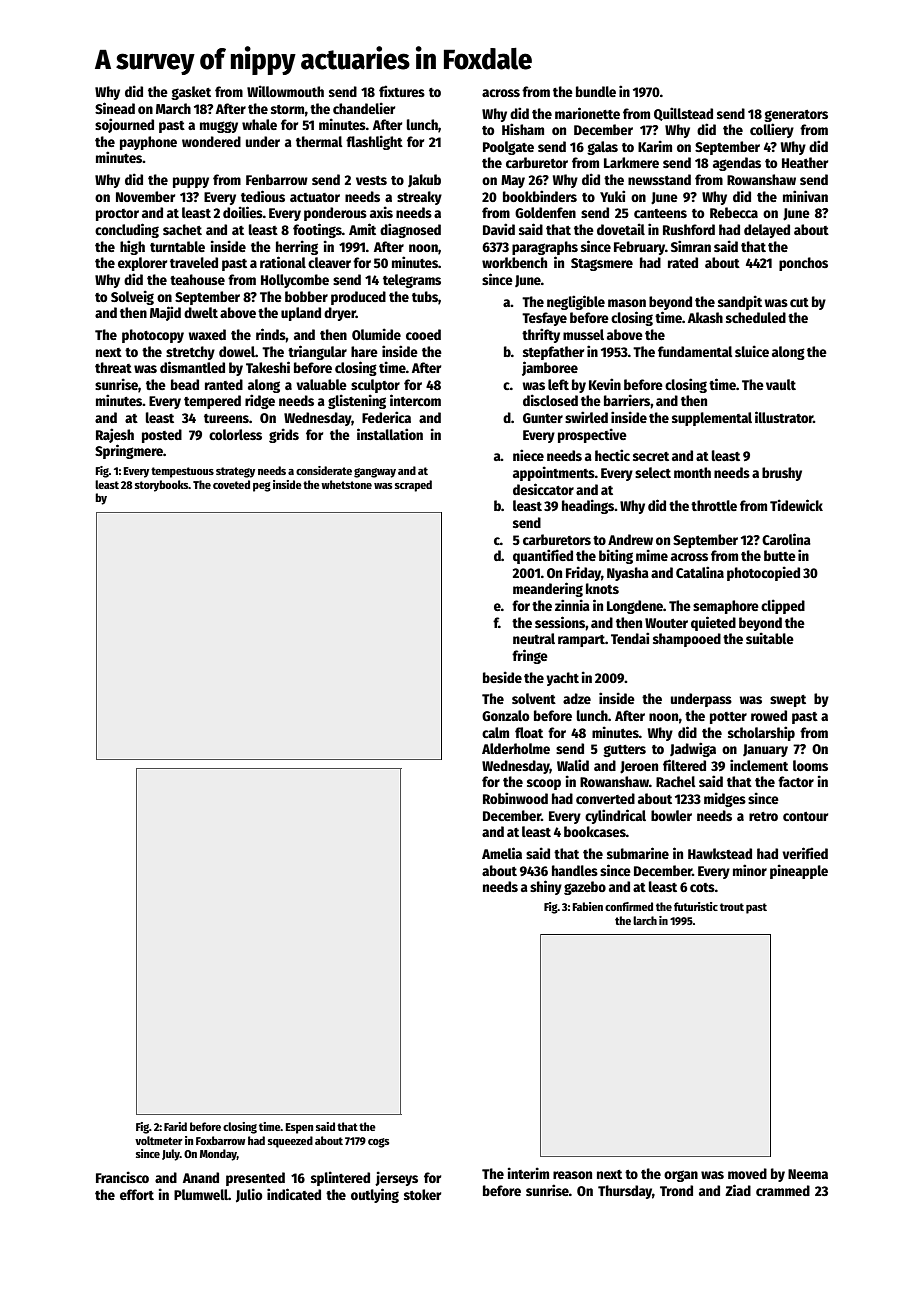 This document has width=924, height=1308. What do you see at coordinates (235, 434) in the document?
I see `colorless` at bounding box center [235, 434].
